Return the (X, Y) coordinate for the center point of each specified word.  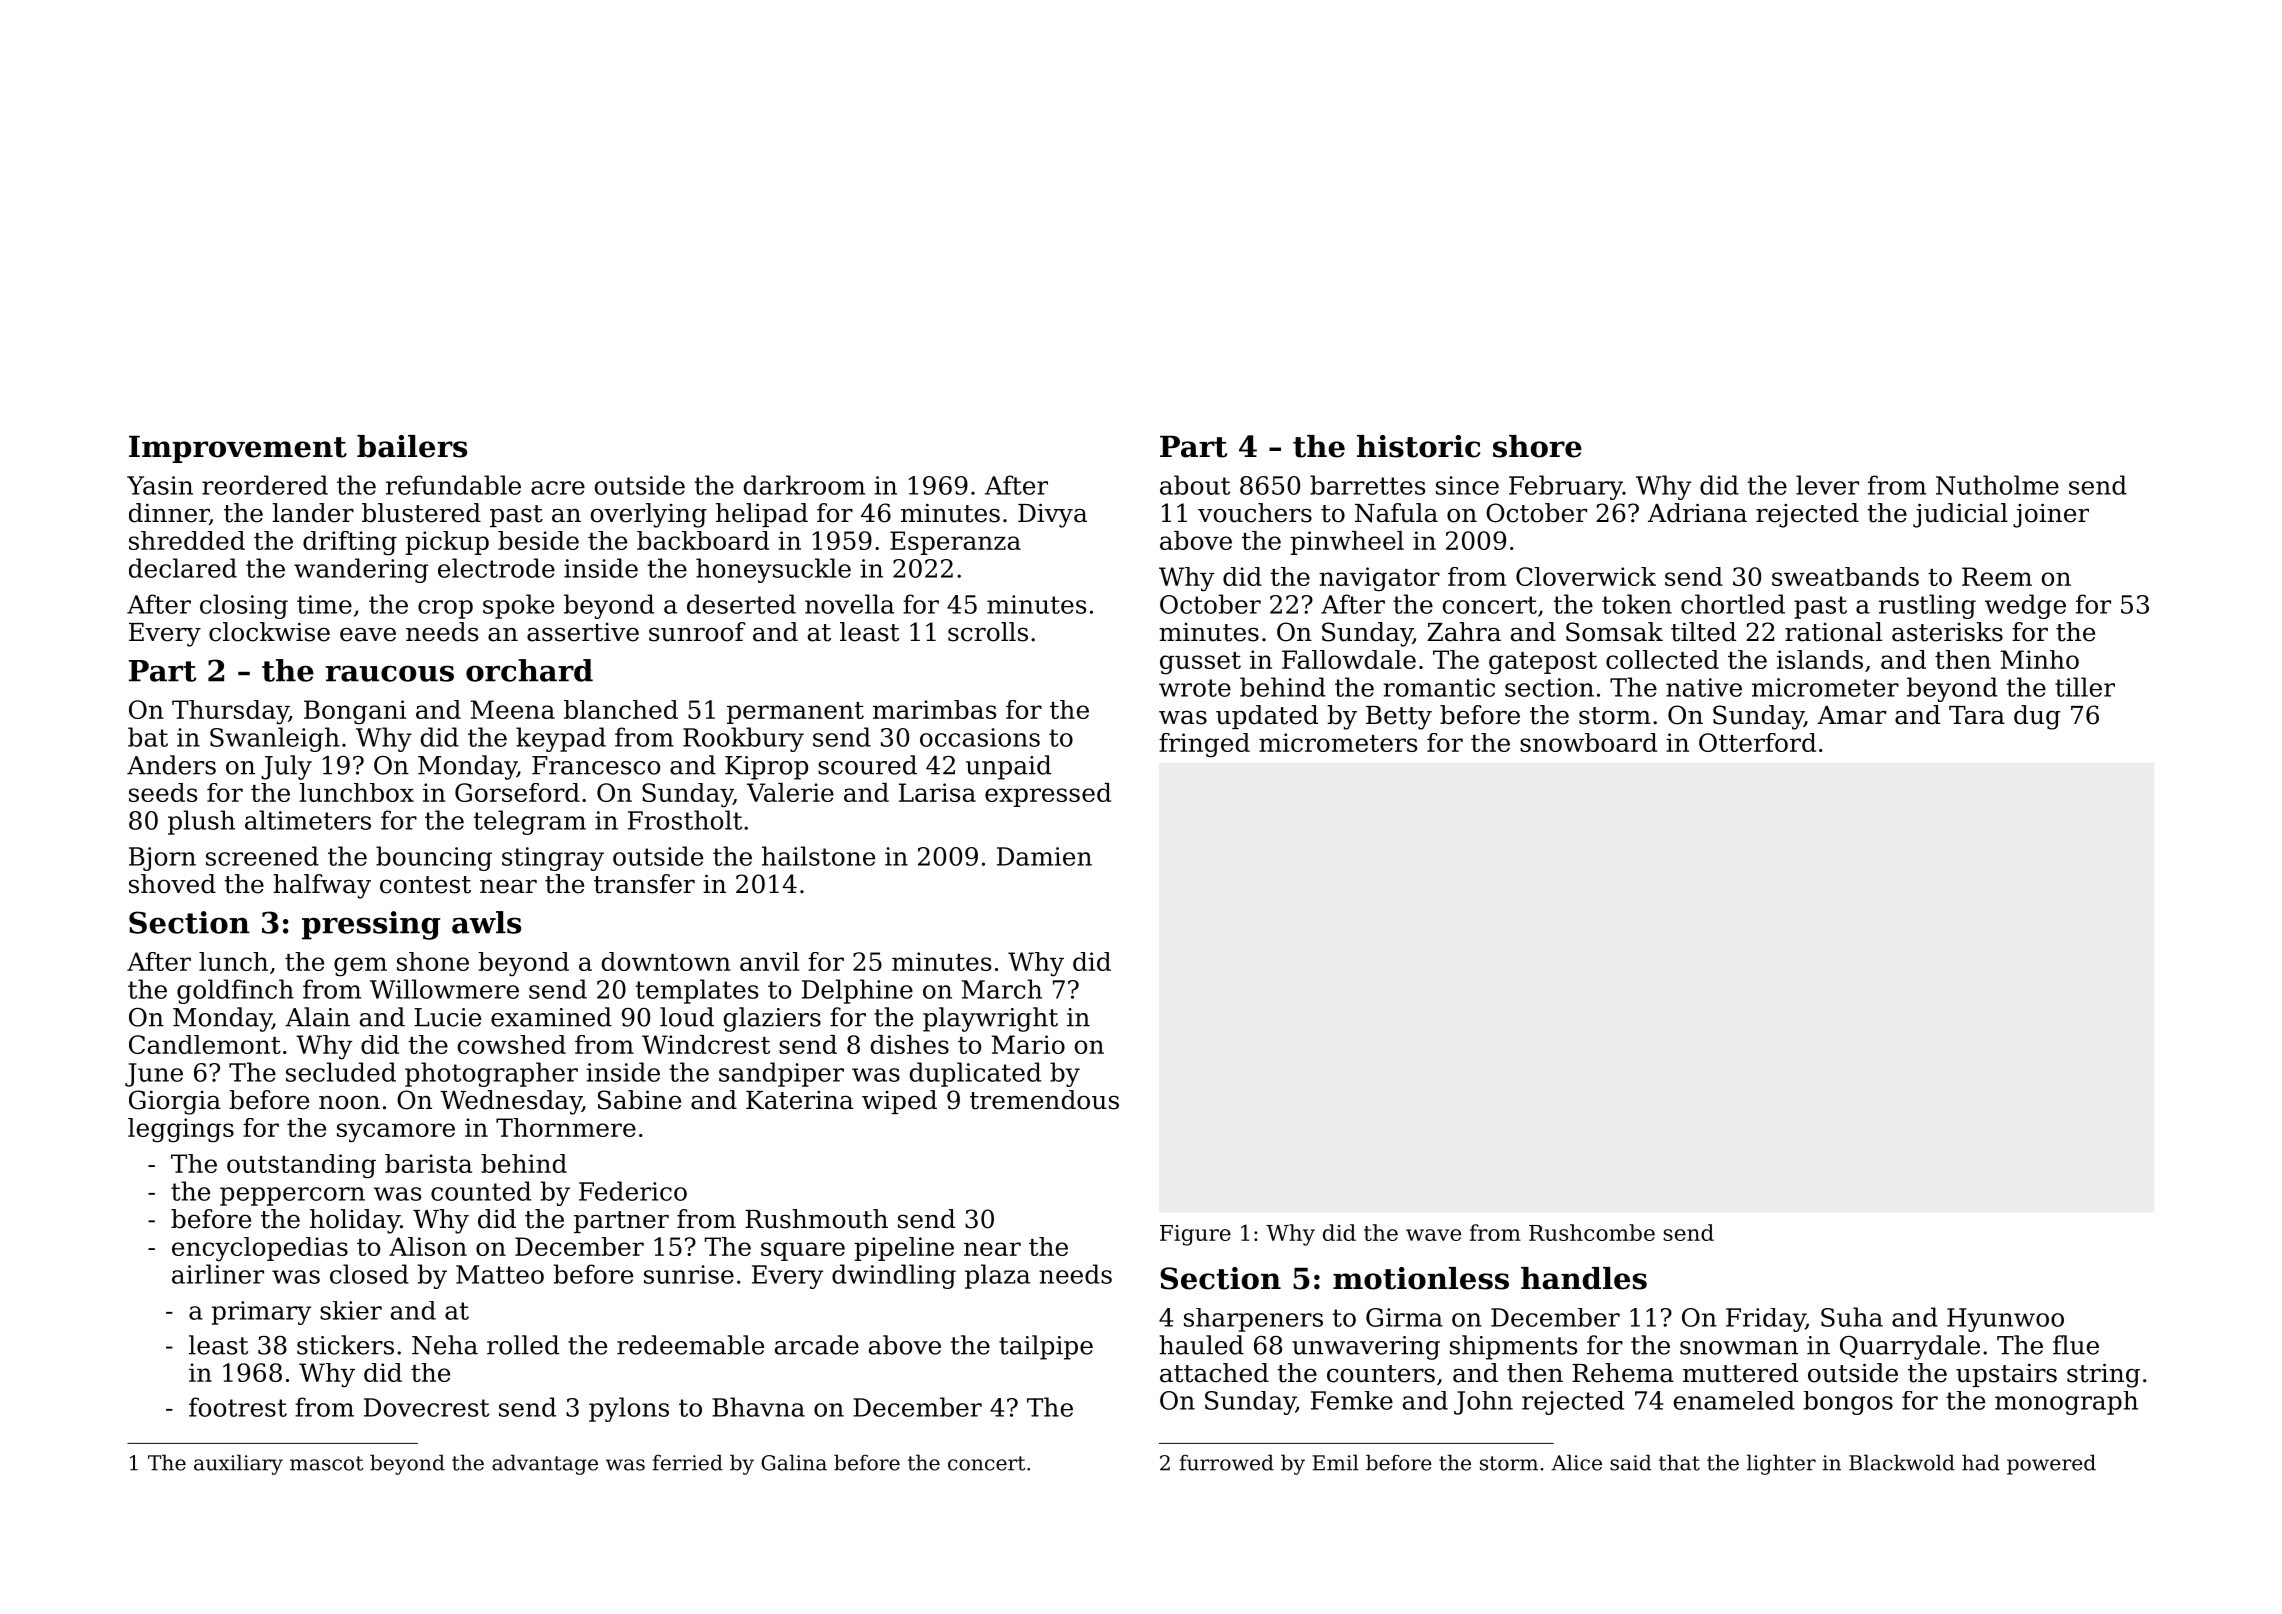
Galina (794, 1462)
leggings (181, 1130)
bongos (1848, 1403)
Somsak (1614, 632)
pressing (371, 925)
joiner (2051, 515)
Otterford (1757, 742)
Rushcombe (1592, 1232)
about (1195, 485)
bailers (412, 446)
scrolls (988, 632)
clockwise (269, 632)
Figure (1195, 1235)
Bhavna (758, 1407)
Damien (1044, 856)
